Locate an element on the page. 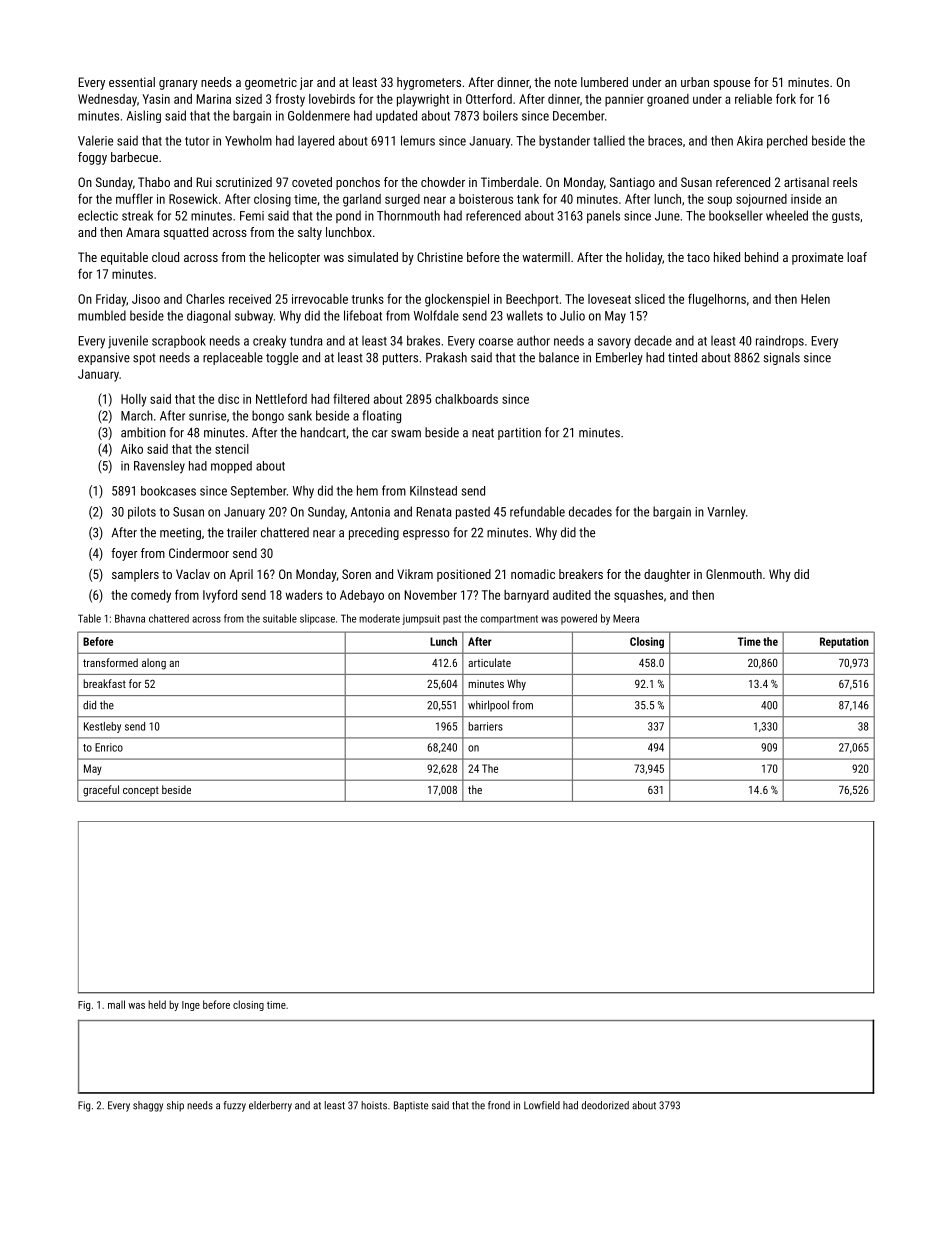 Image resolution: width=952 pixels, height=1233 pixels. barriers is located at coordinates (485, 726).
